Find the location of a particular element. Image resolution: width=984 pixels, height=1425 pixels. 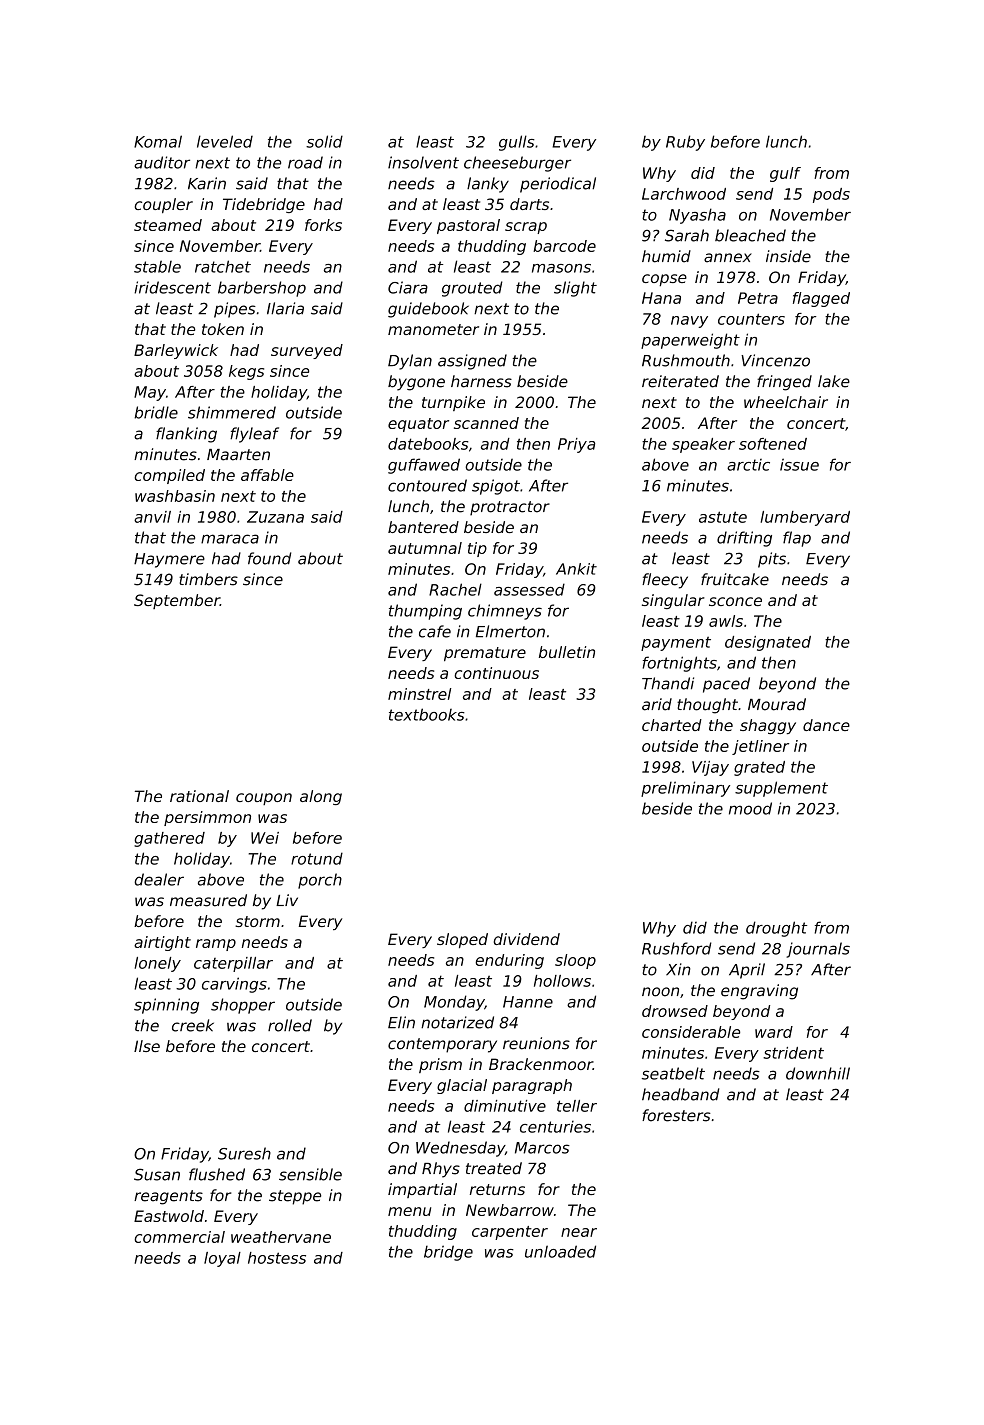

pastoral is located at coordinates (468, 226).
